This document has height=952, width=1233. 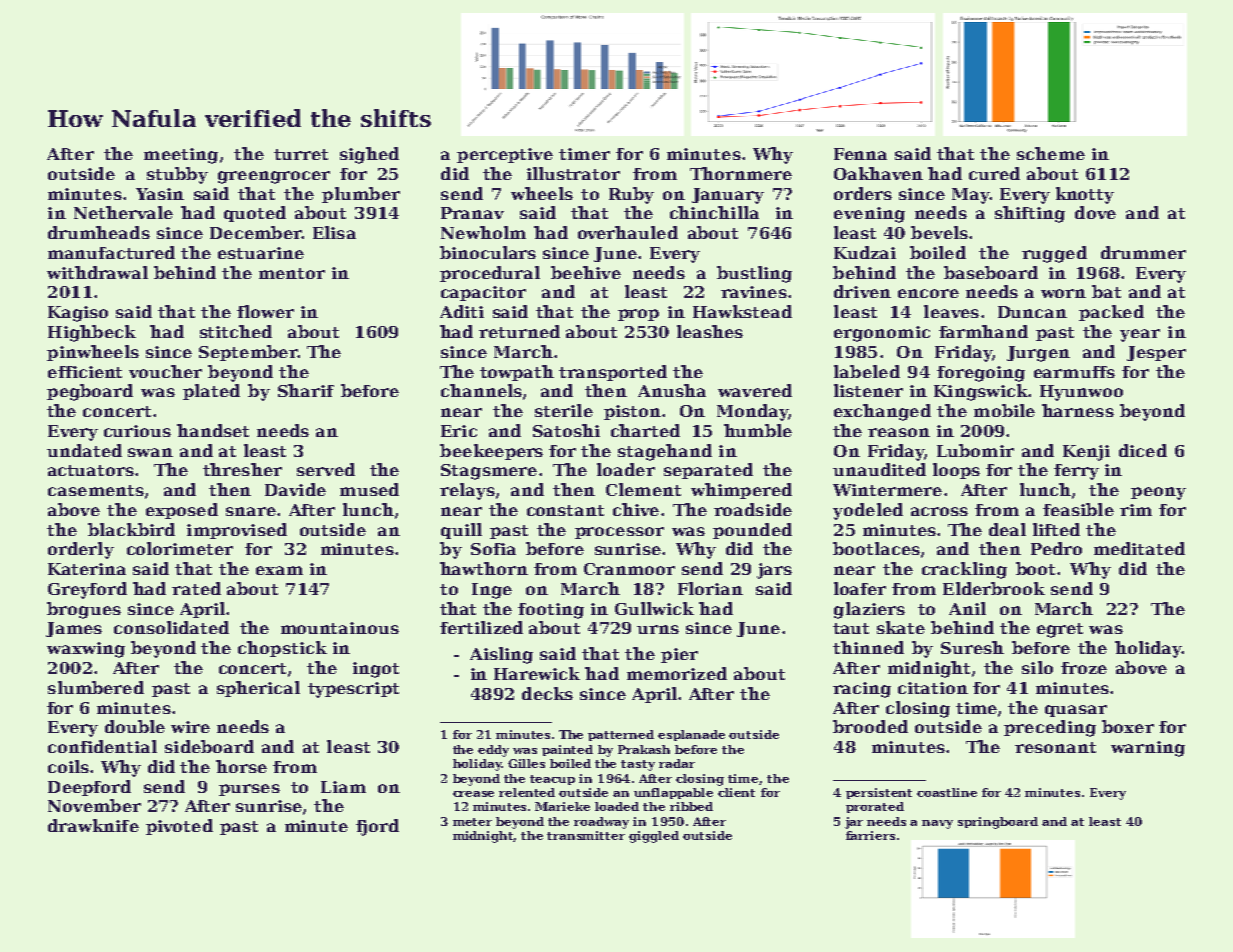 What do you see at coordinates (981, 392) in the document?
I see `Kingswick` at bounding box center [981, 392].
